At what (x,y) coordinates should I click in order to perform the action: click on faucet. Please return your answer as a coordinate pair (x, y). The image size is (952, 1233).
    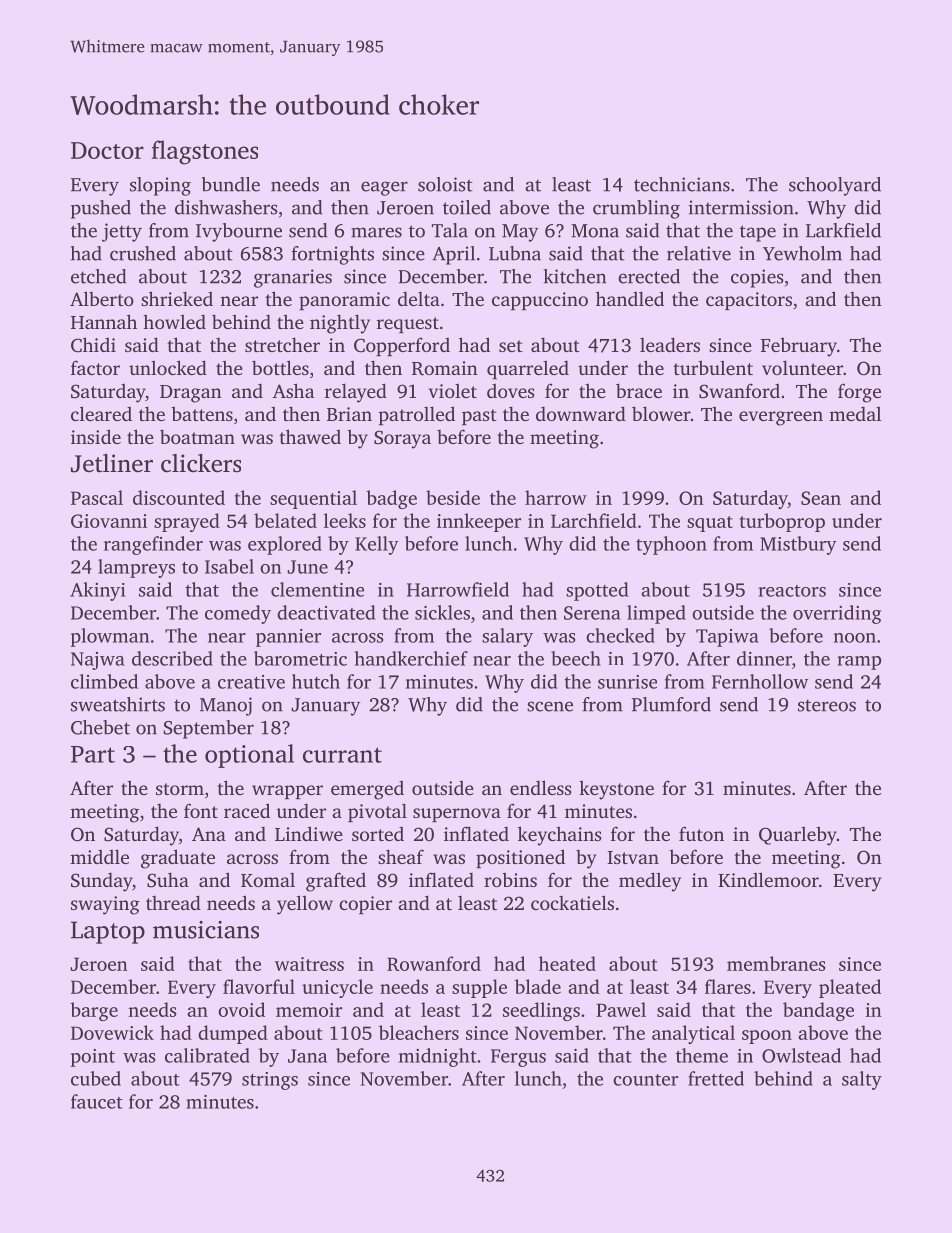
    Looking at the image, I should click on (97, 1101).
